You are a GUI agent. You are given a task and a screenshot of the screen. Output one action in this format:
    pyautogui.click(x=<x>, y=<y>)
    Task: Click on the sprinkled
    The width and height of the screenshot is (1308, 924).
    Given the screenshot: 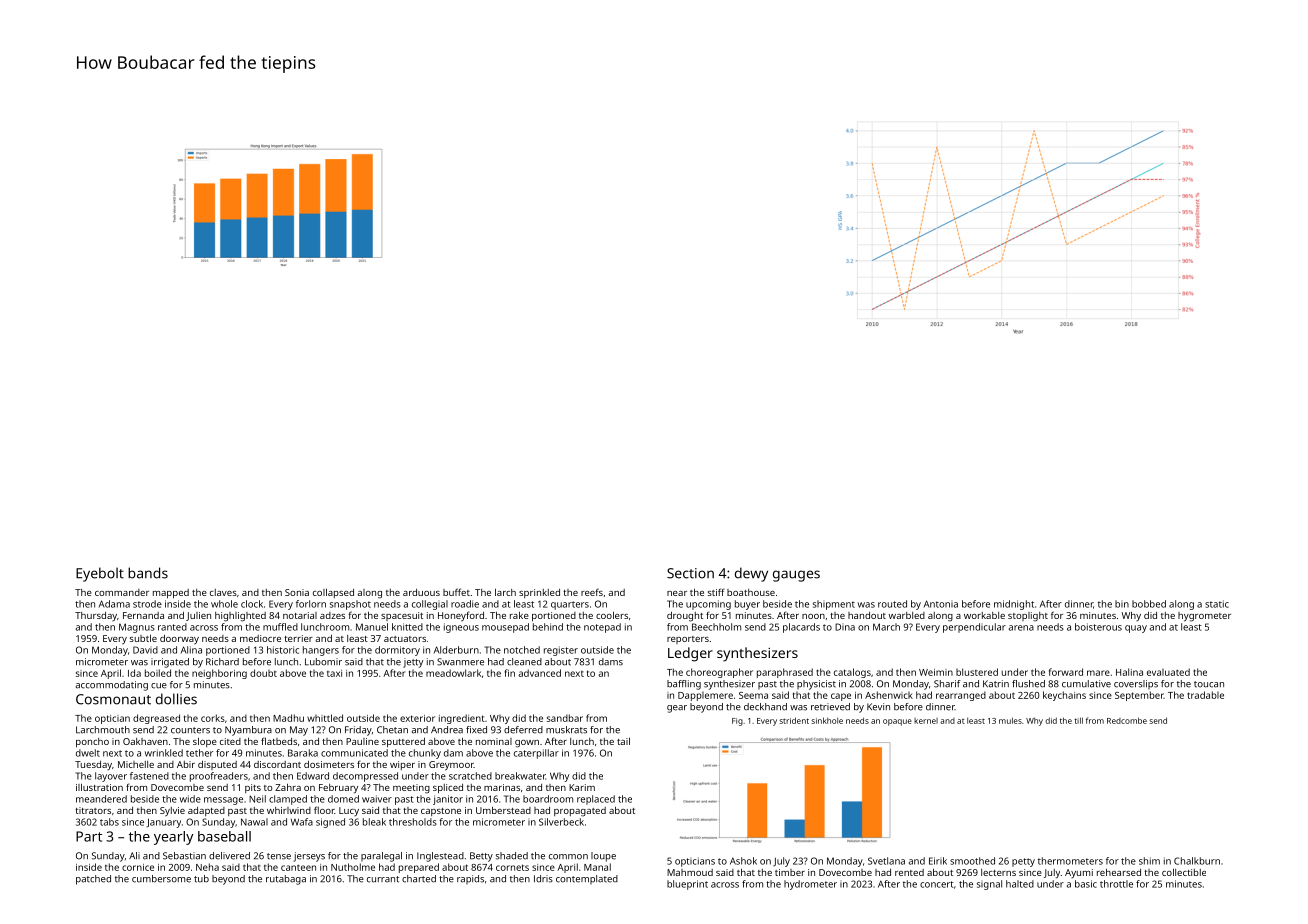 What is the action you would take?
    pyautogui.click(x=539, y=593)
